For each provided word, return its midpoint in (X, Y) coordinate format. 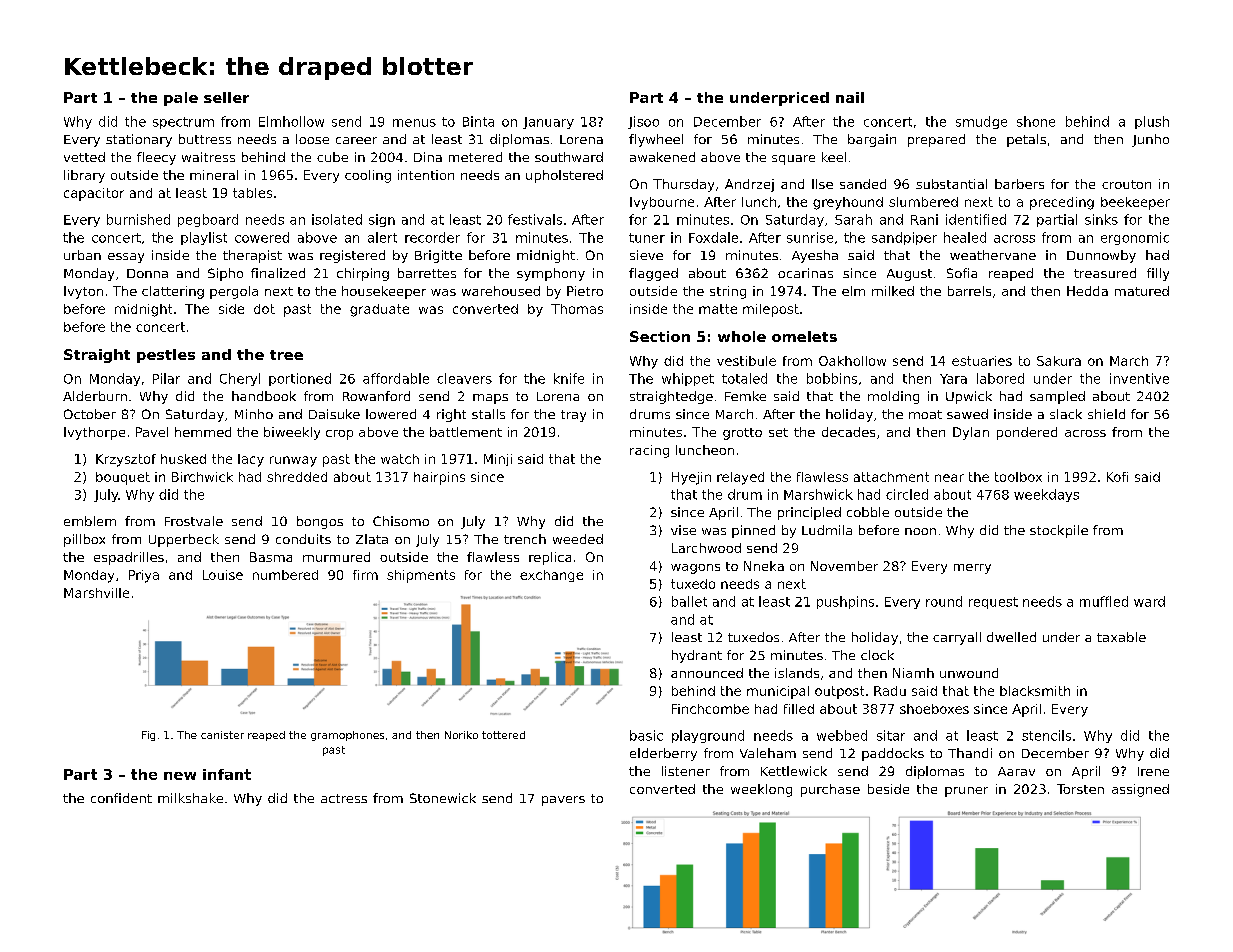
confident (121, 798)
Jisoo (643, 122)
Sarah (853, 219)
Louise (223, 575)
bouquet (123, 478)
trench (525, 539)
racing (649, 451)
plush (1152, 122)
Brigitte (438, 256)
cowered (262, 237)
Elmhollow (291, 121)
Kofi (1117, 477)
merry (972, 569)
